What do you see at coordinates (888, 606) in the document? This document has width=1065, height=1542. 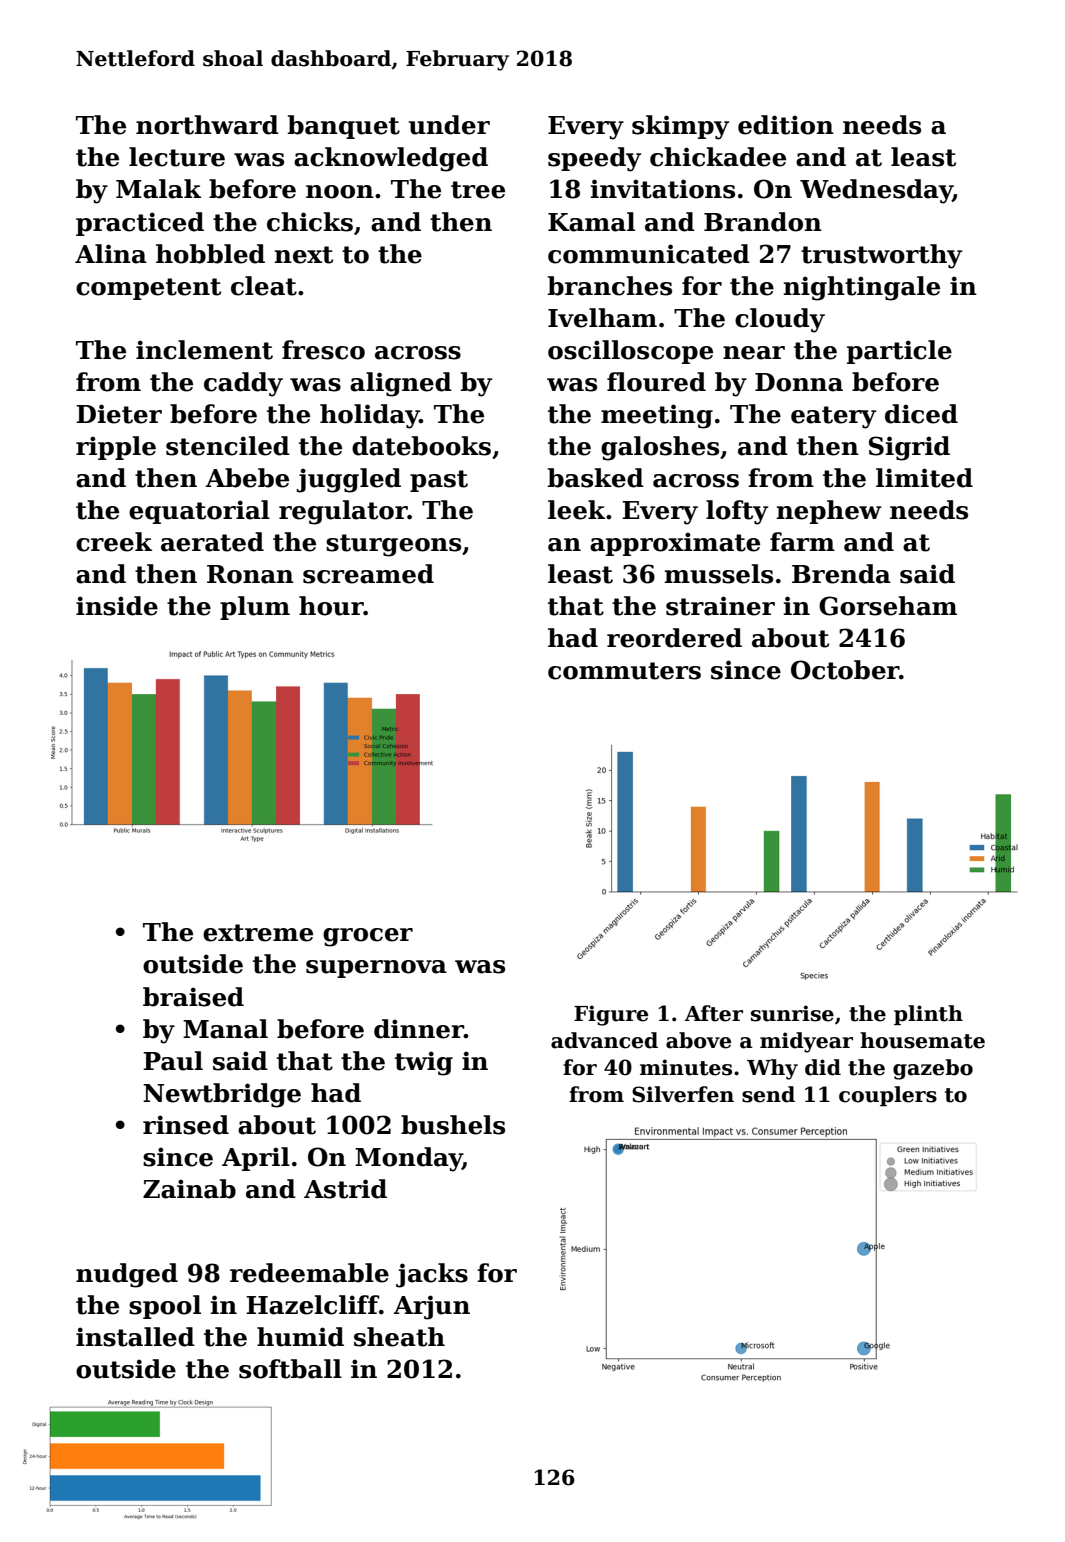 I see `Gorseham` at bounding box center [888, 606].
